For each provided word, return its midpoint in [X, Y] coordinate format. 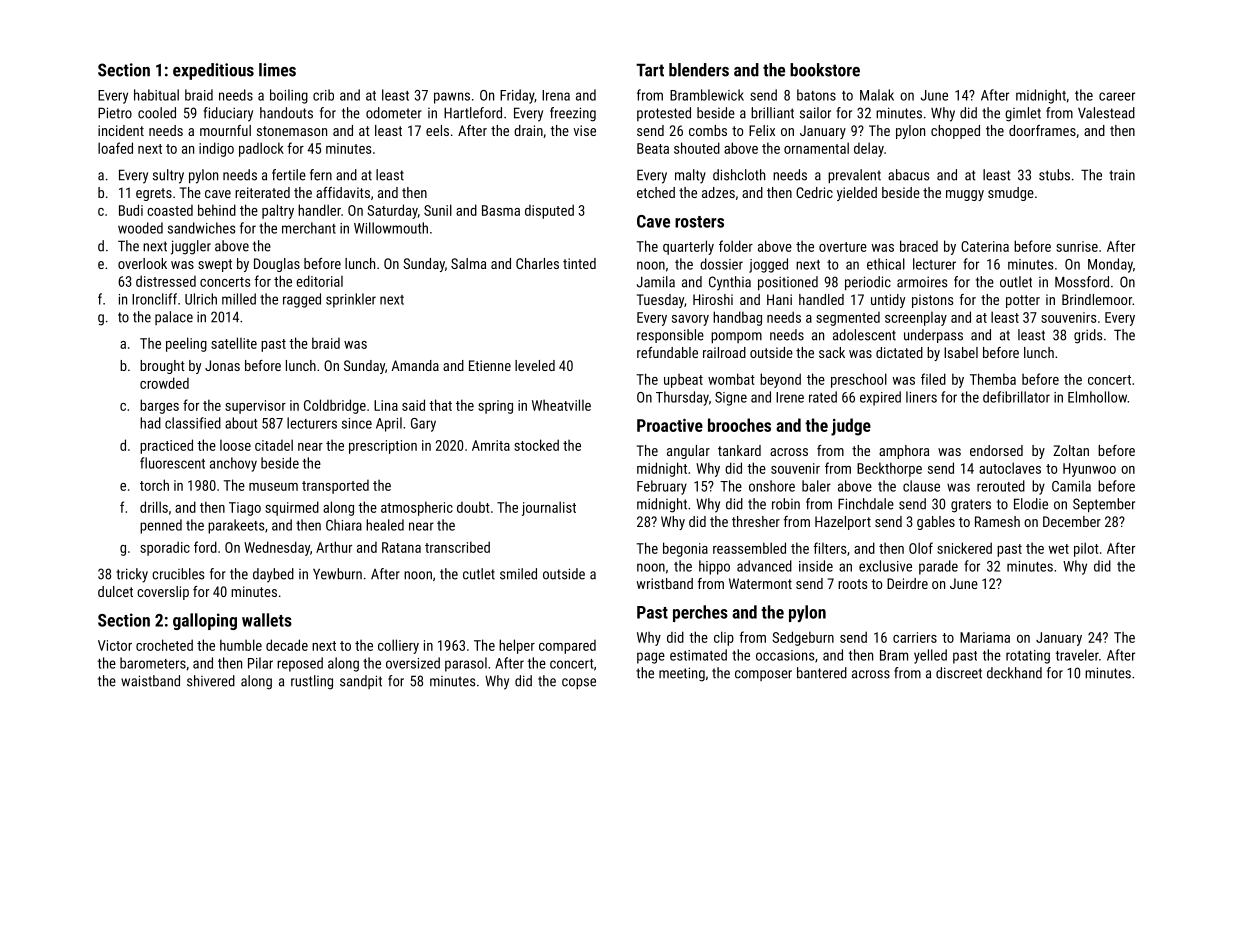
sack [832, 352]
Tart [650, 70]
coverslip [163, 593]
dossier [721, 264]
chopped [955, 132]
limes [277, 70]
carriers [915, 637]
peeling [186, 344]
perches [700, 613]
